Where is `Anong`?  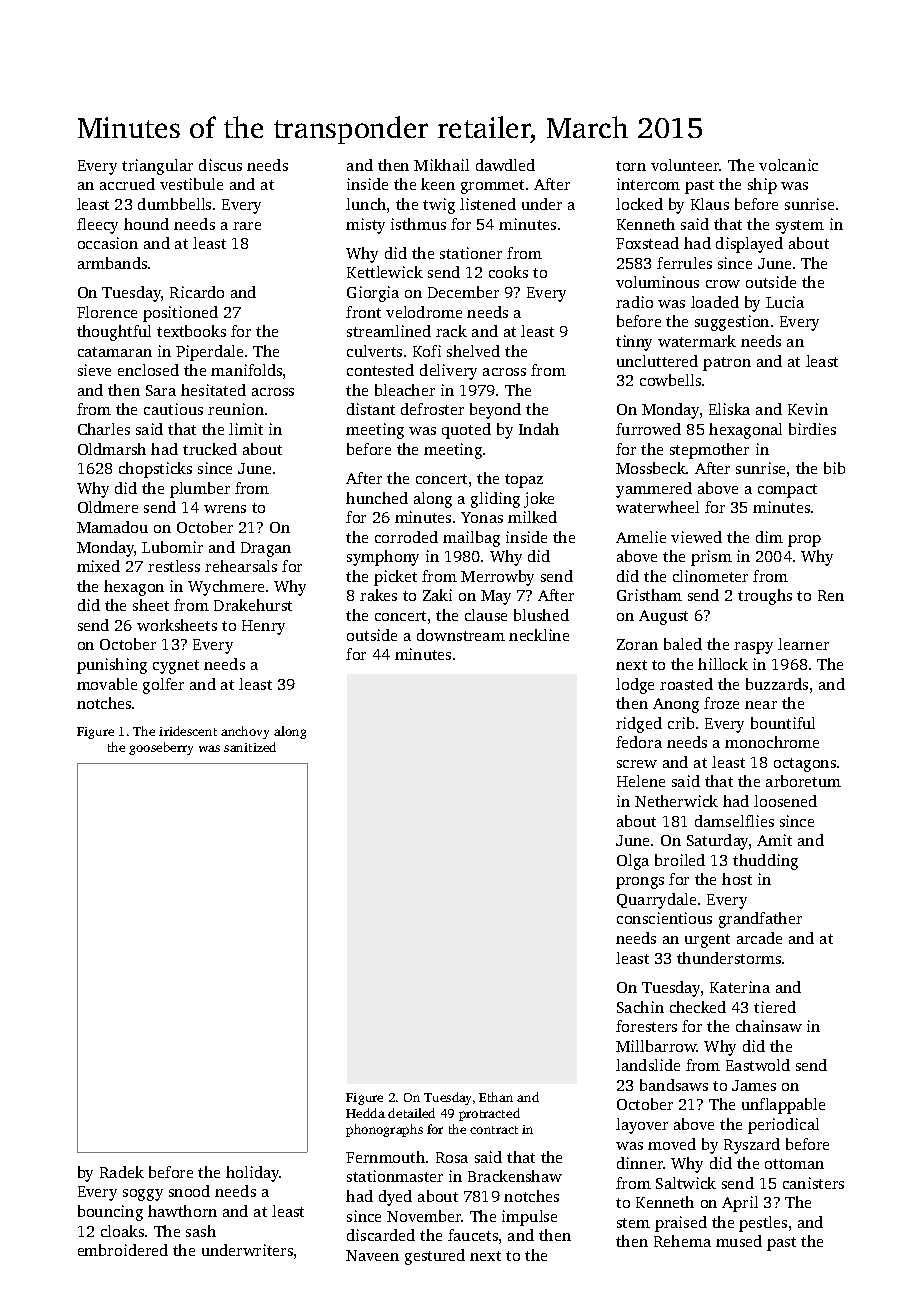
Anong is located at coordinates (676, 705).
